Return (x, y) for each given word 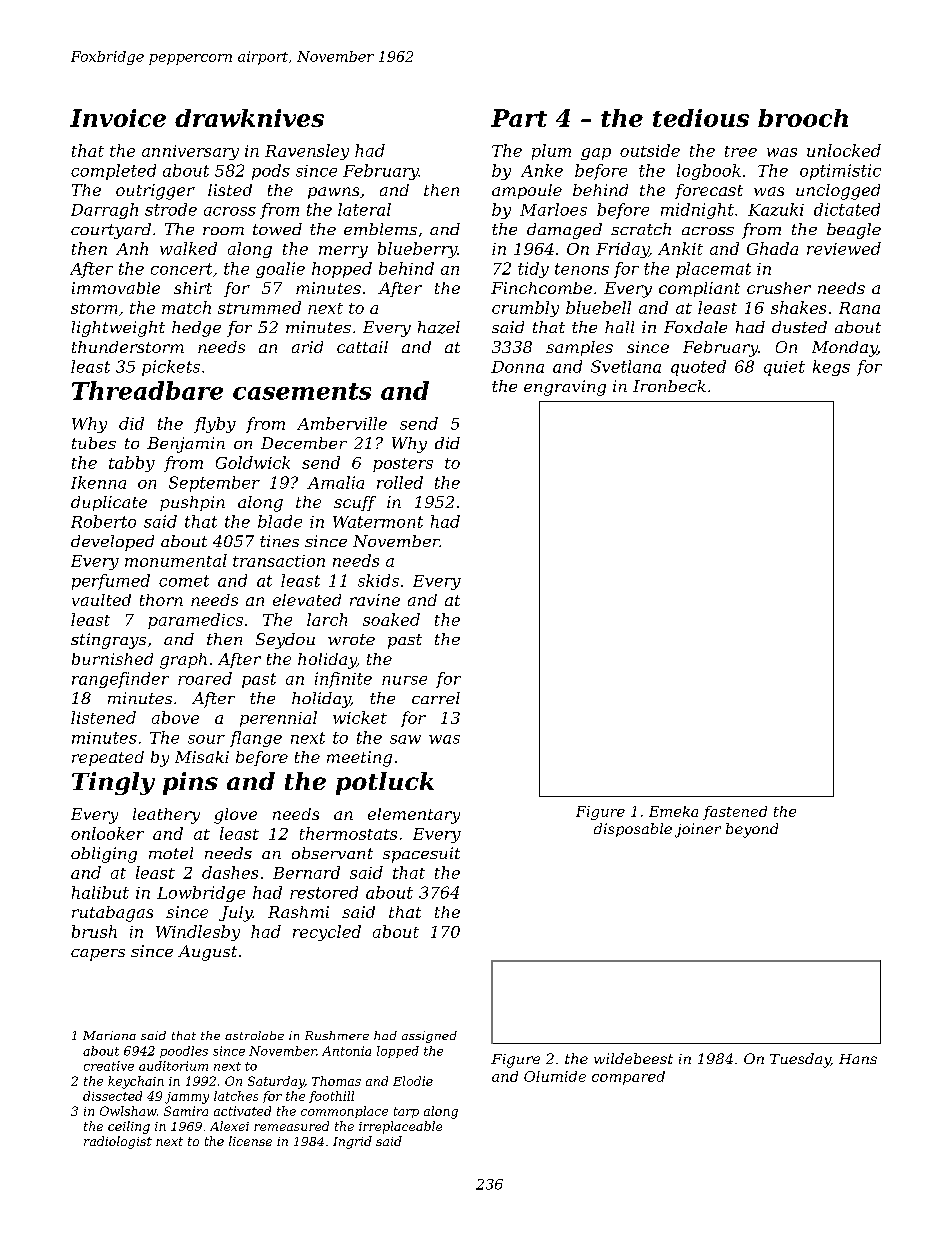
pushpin (192, 503)
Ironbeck (669, 386)
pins (190, 783)
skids (378, 580)
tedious (701, 118)
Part (519, 118)
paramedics (195, 621)
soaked (391, 619)
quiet (784, 368)
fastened (735, 813)
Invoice (118, 118)
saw (405, 739)
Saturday (276, 1082)
